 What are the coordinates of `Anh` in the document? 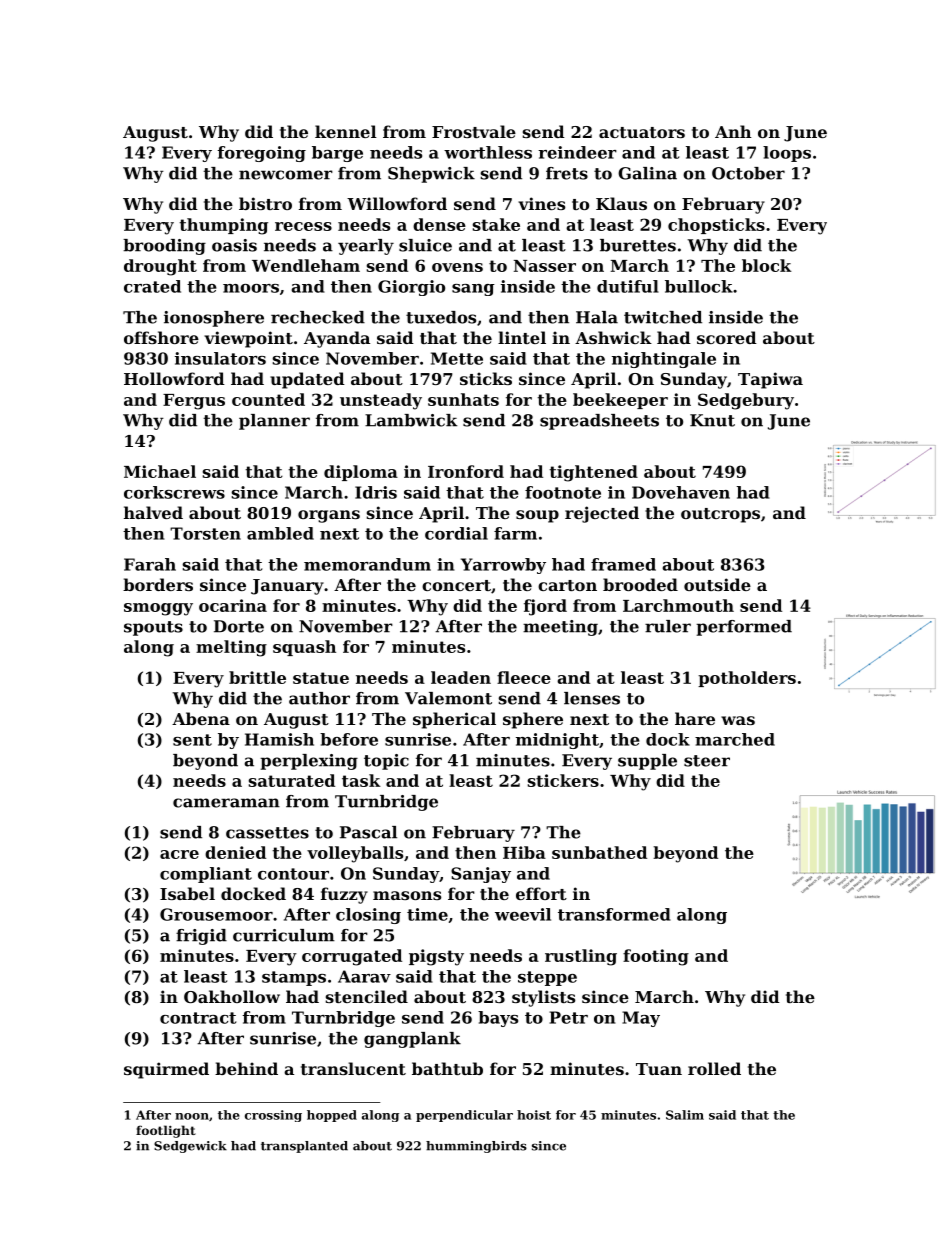 It's located at (733, 131).
